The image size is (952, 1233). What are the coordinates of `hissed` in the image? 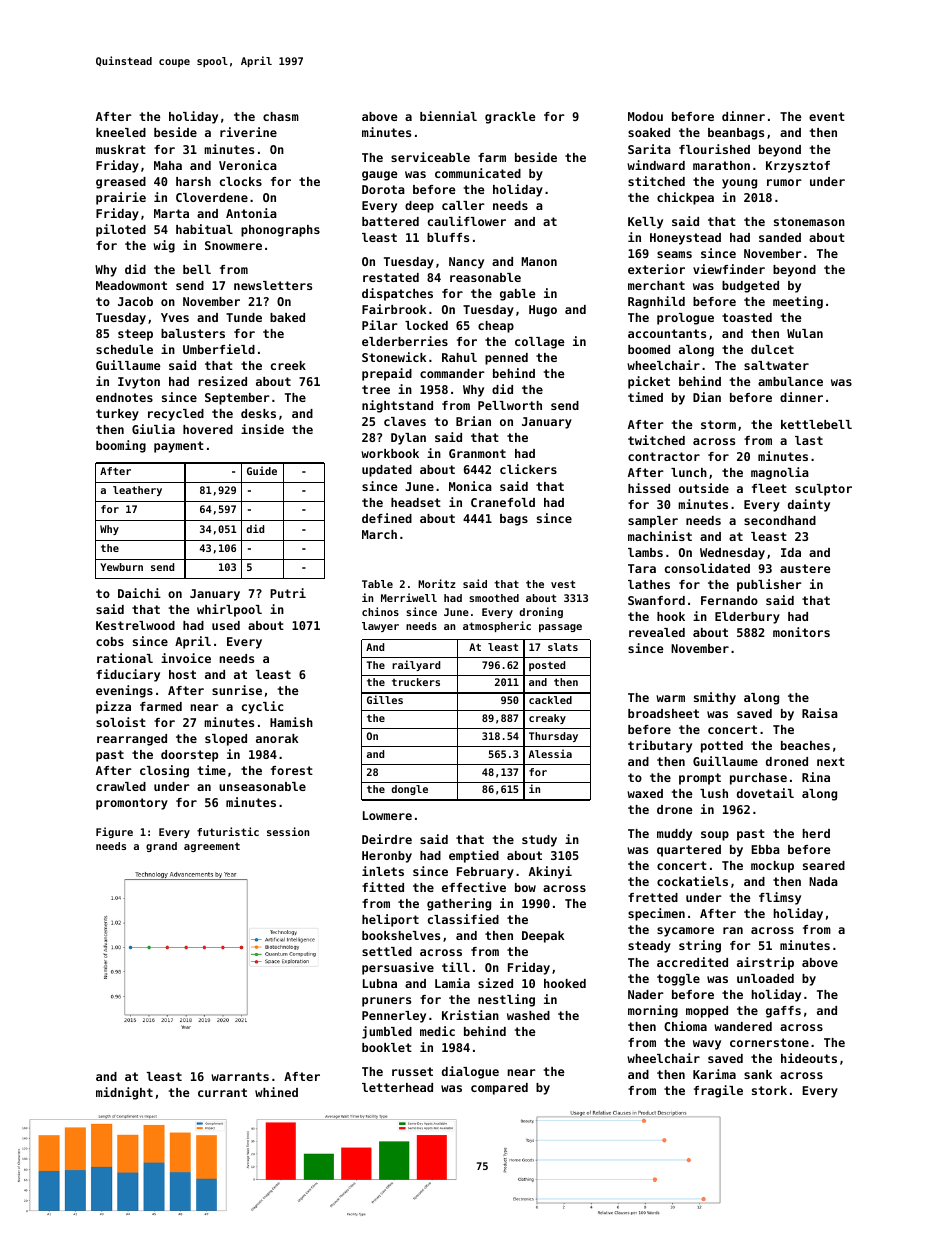 It's located at (649, 488).
